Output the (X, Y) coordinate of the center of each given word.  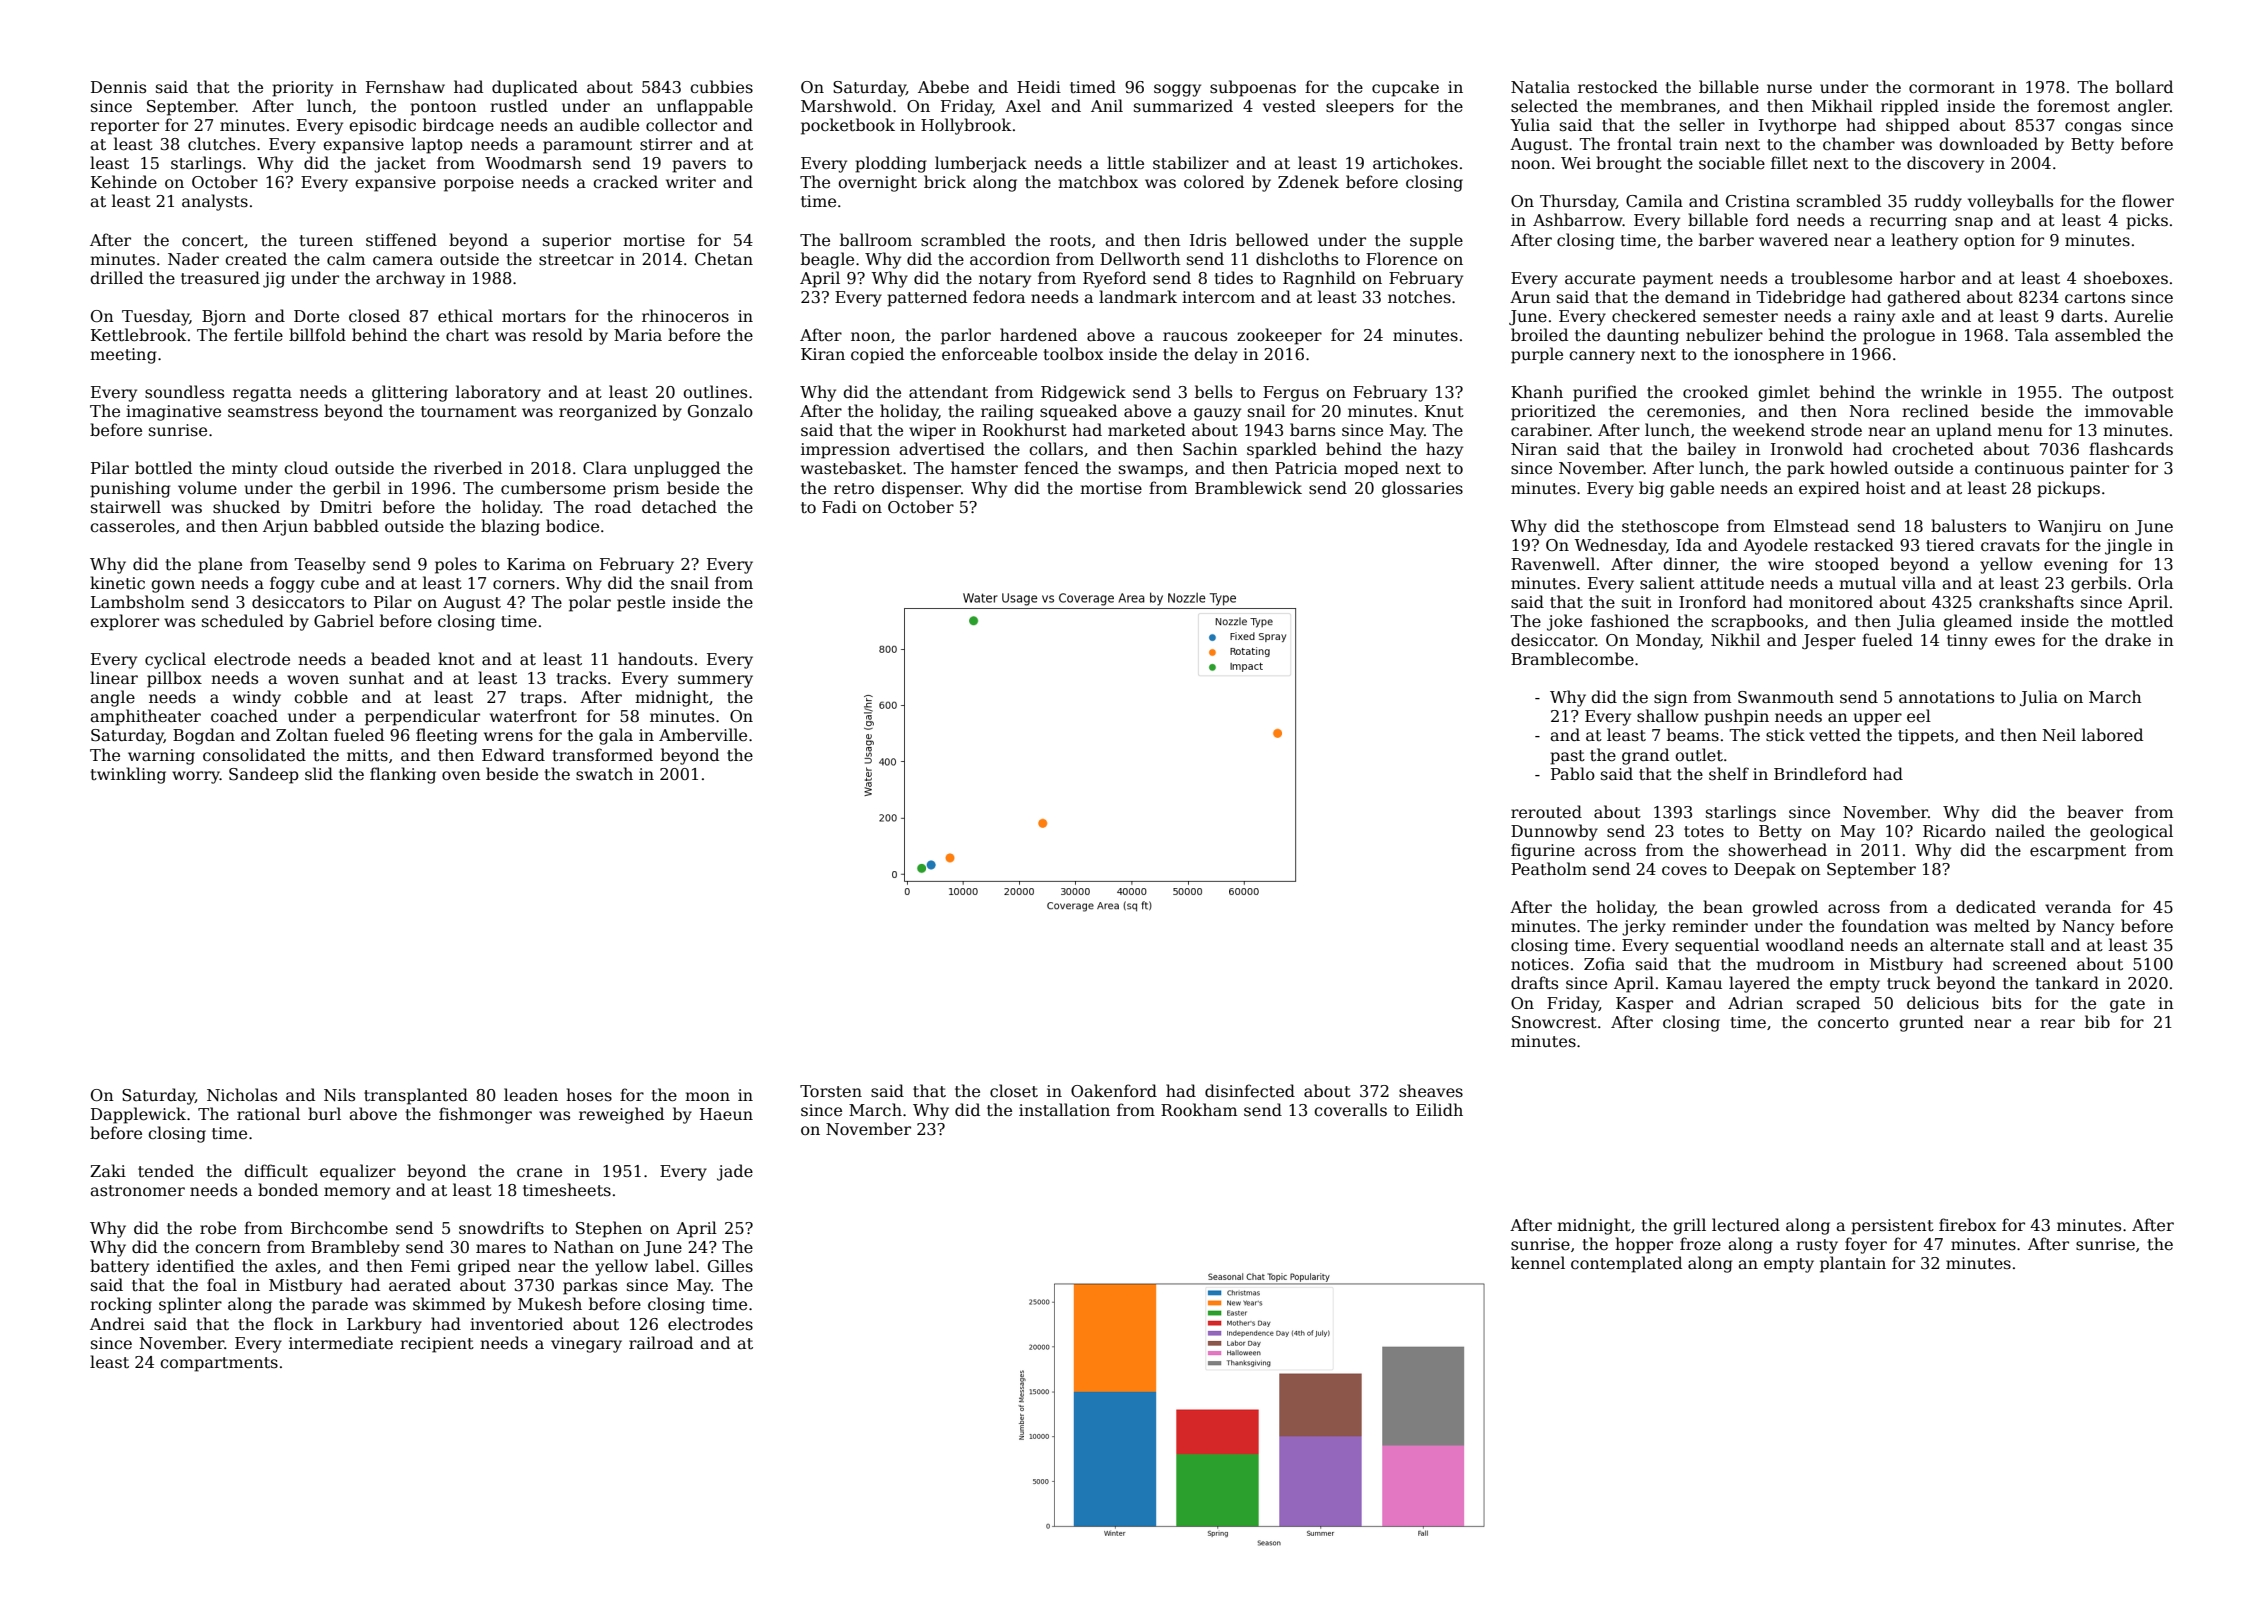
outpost (2143, 394)
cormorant (1952, 88)
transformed (602, 755)
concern (228, 1248)
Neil (2059, 734)
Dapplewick (138, 1115)
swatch (604, 774)
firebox (1967, 1225)
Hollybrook (966, 126)
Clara (605, 468)
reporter (124, 127)
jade (735, 1172)
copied (877, 355)
